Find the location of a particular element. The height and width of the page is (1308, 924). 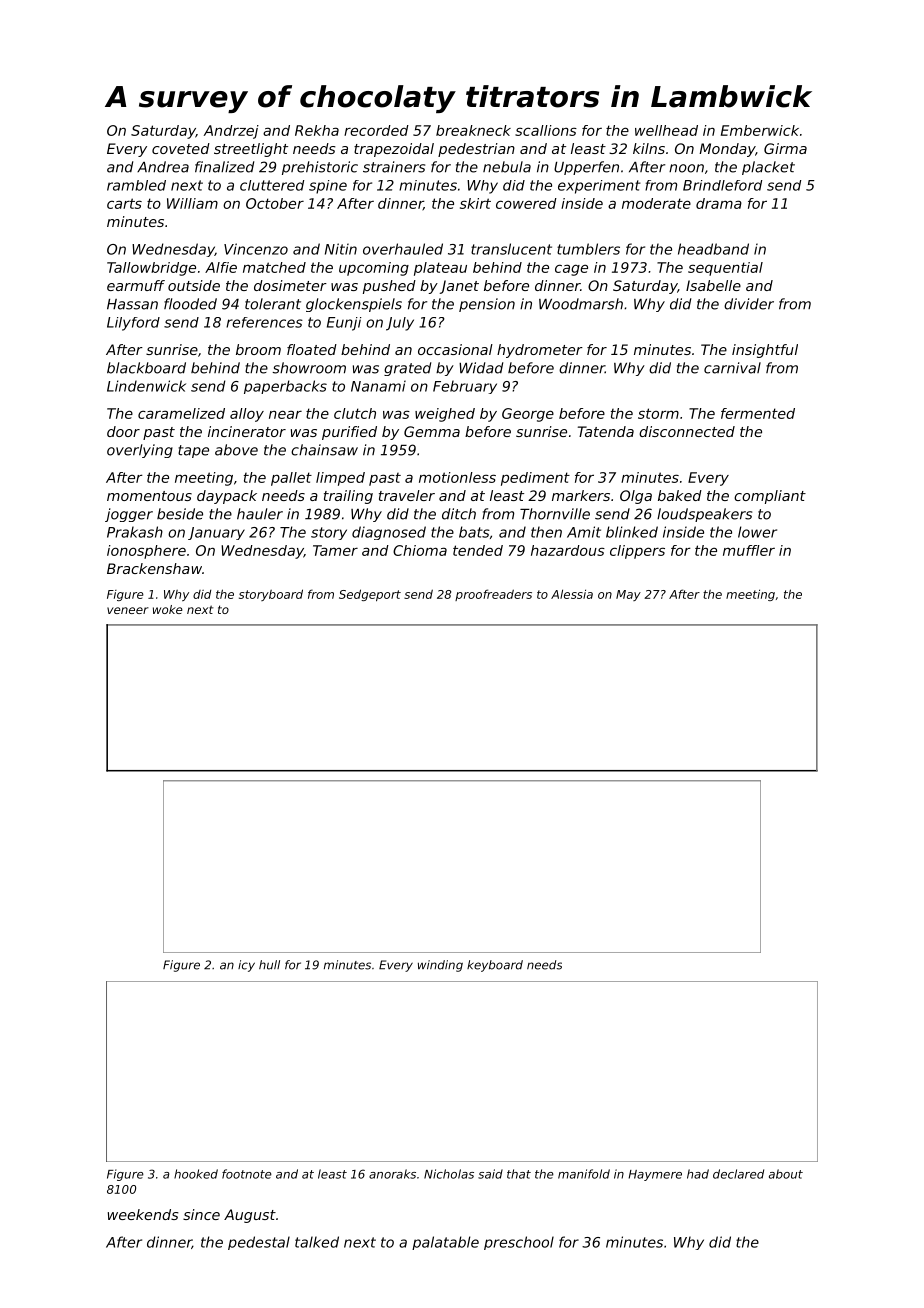

proofreaders is located at coordinates (493, 595).
